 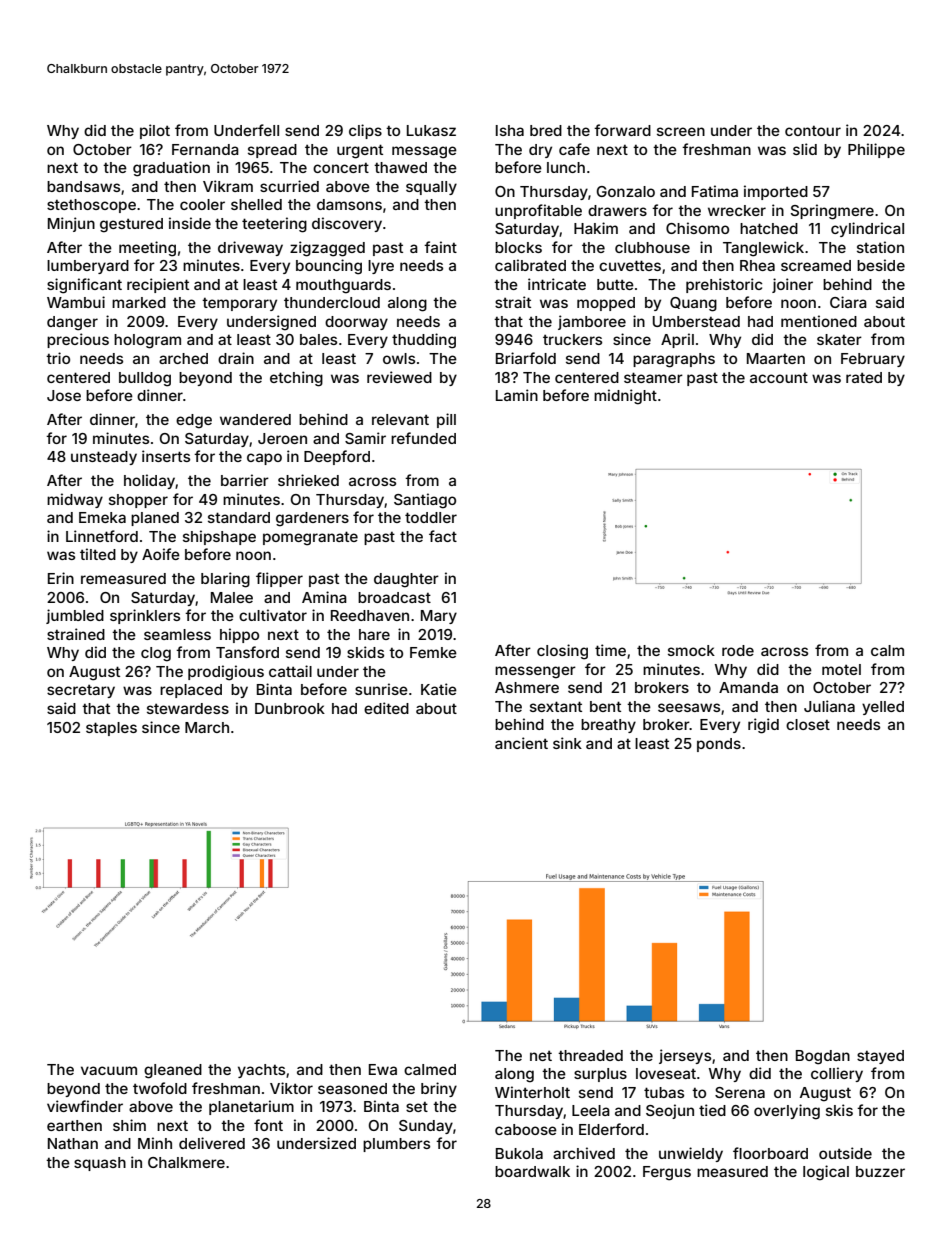 I want to click on toddler, so click(x=431, y=517).
